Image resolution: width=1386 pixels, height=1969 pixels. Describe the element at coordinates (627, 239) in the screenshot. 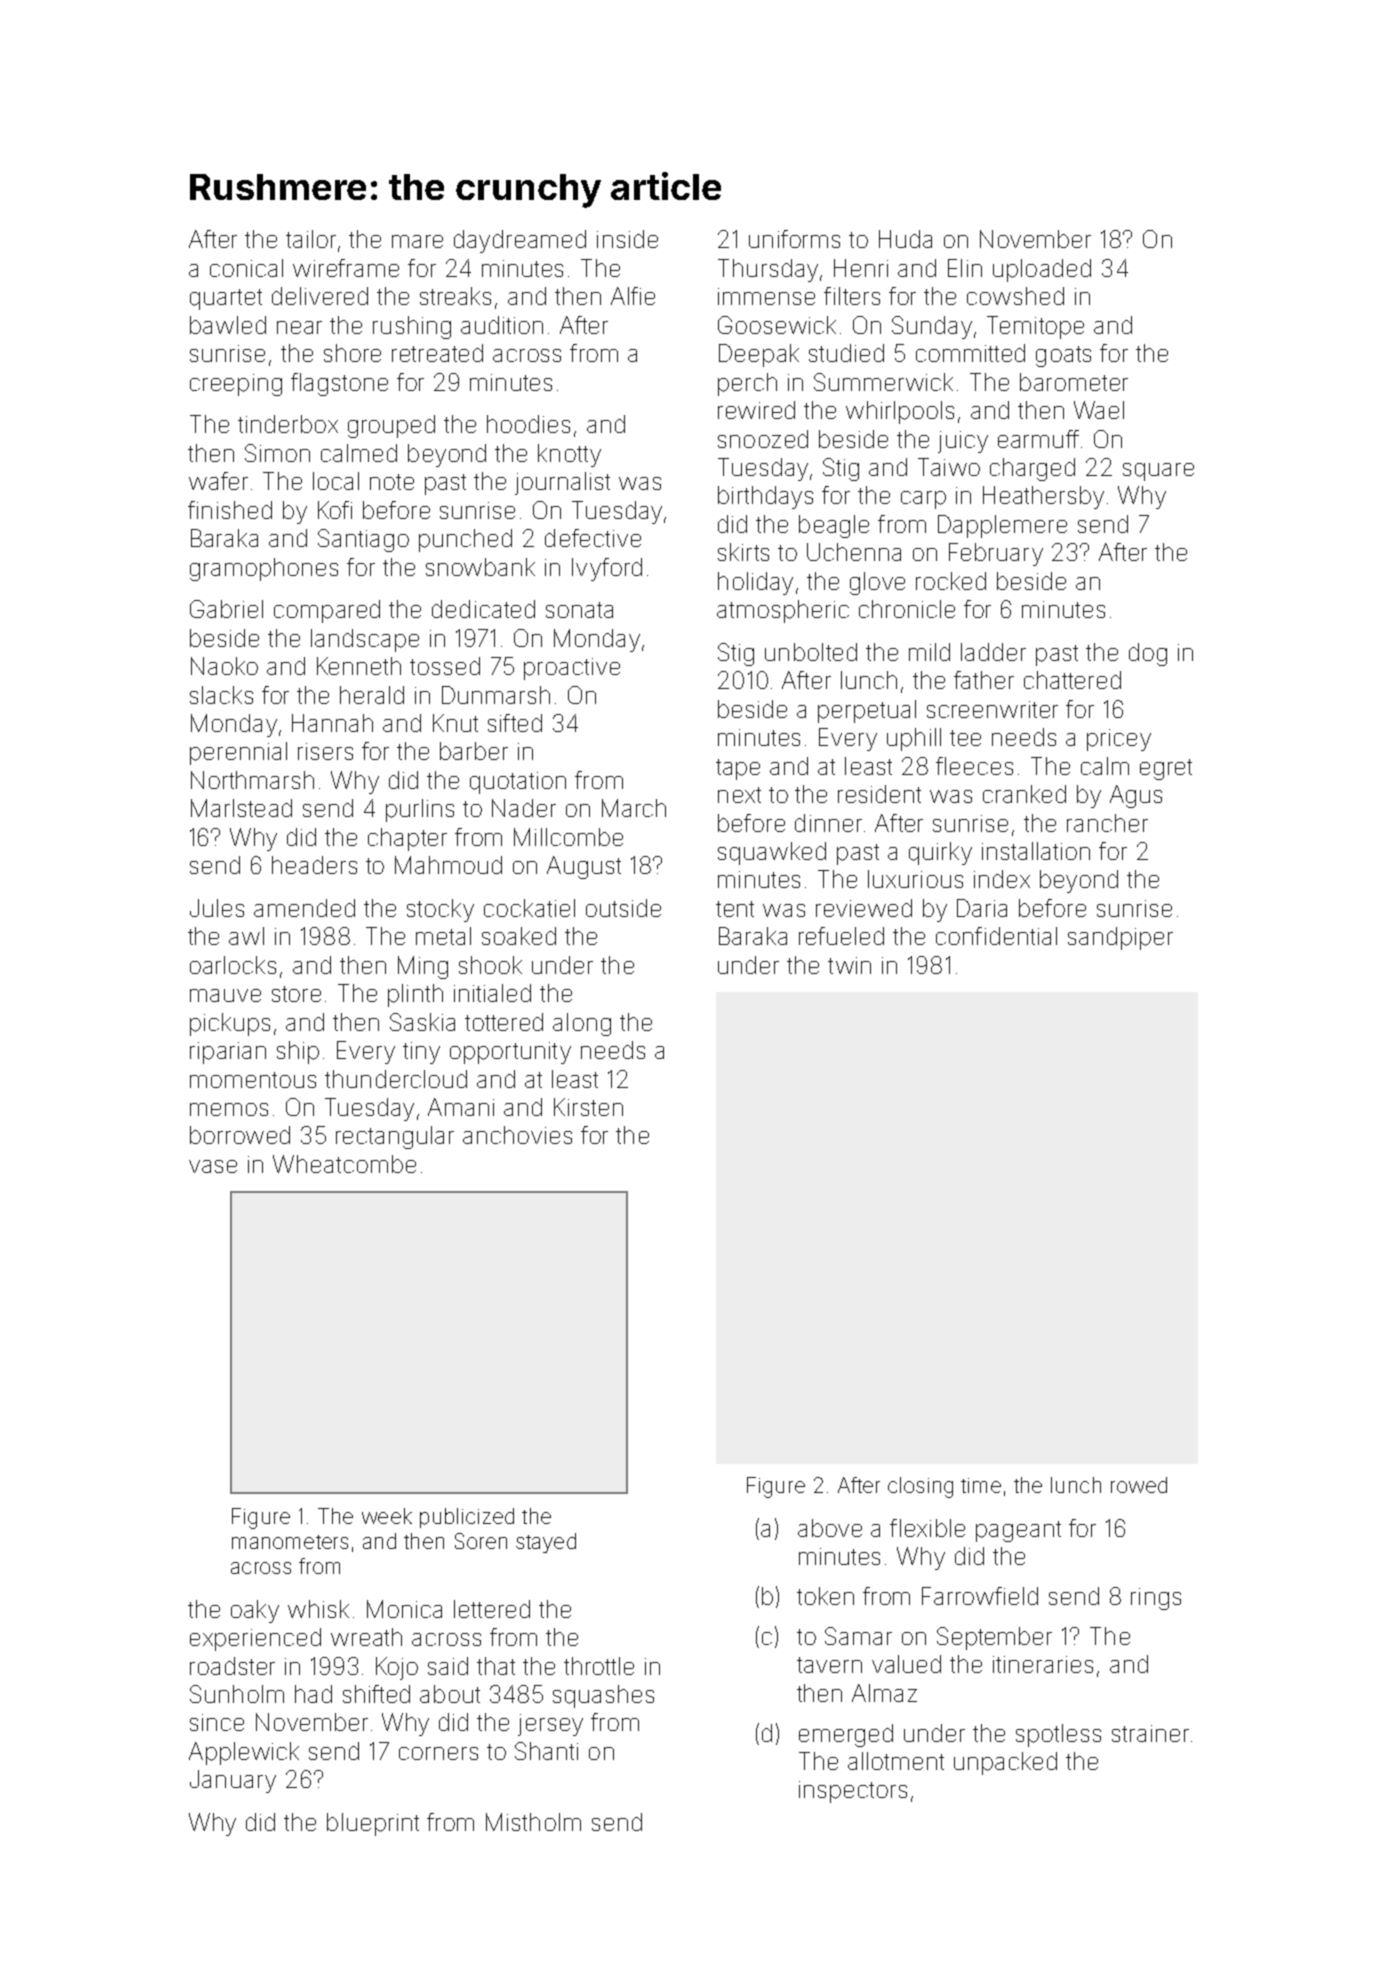

I see `inside` at that location.
